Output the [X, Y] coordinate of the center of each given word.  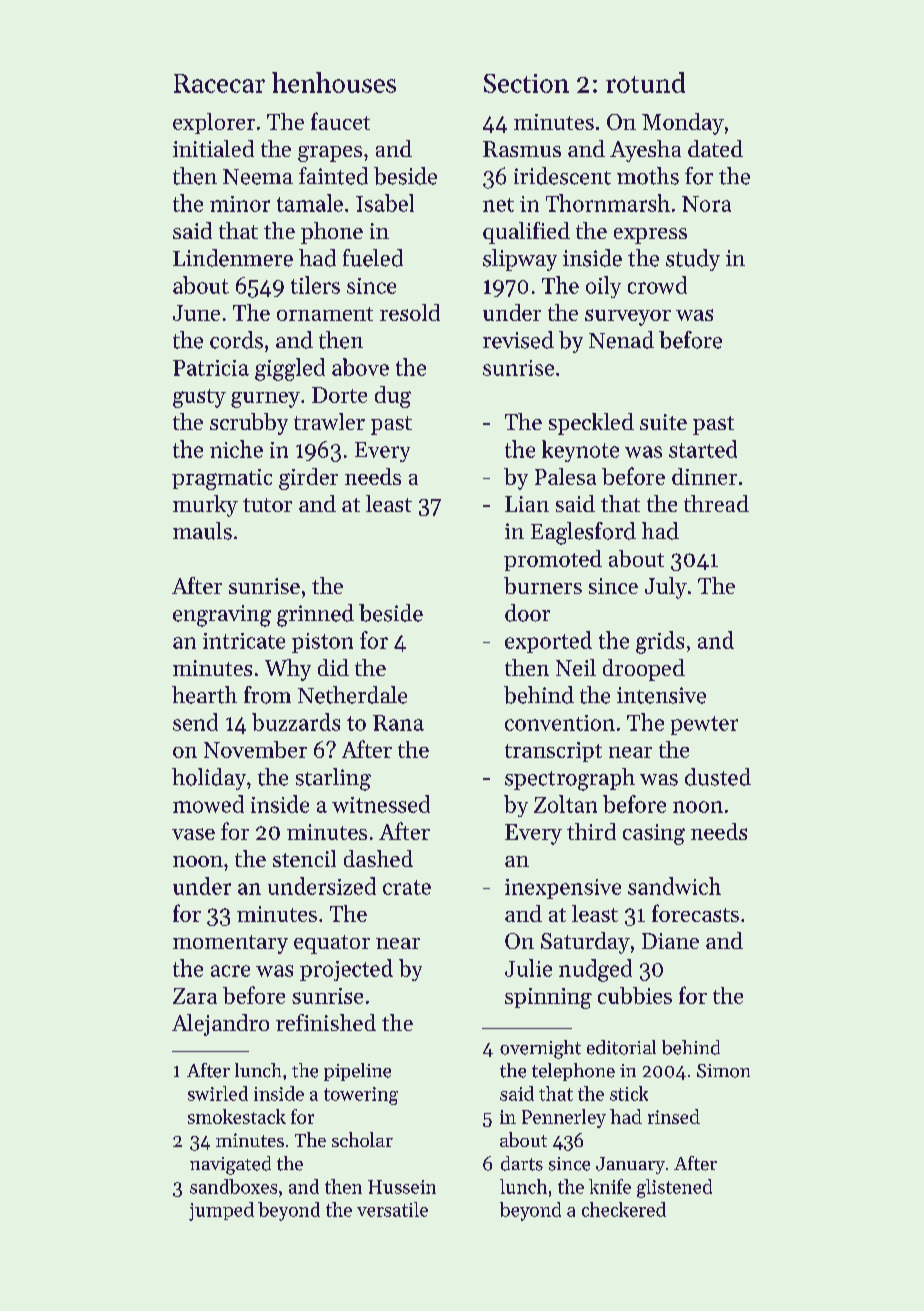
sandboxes [233, 1186]
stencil [304, 858]
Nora [706, 204]
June [196, 313]
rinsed [674, 1116]
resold [410, 312]
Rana [398, 723]
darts [522, 1163]
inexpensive [563, 889]
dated [715, 148]
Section [526, 83]
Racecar [219, 83]
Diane [670, 941]
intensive [661, 695]
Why [288, 670]
